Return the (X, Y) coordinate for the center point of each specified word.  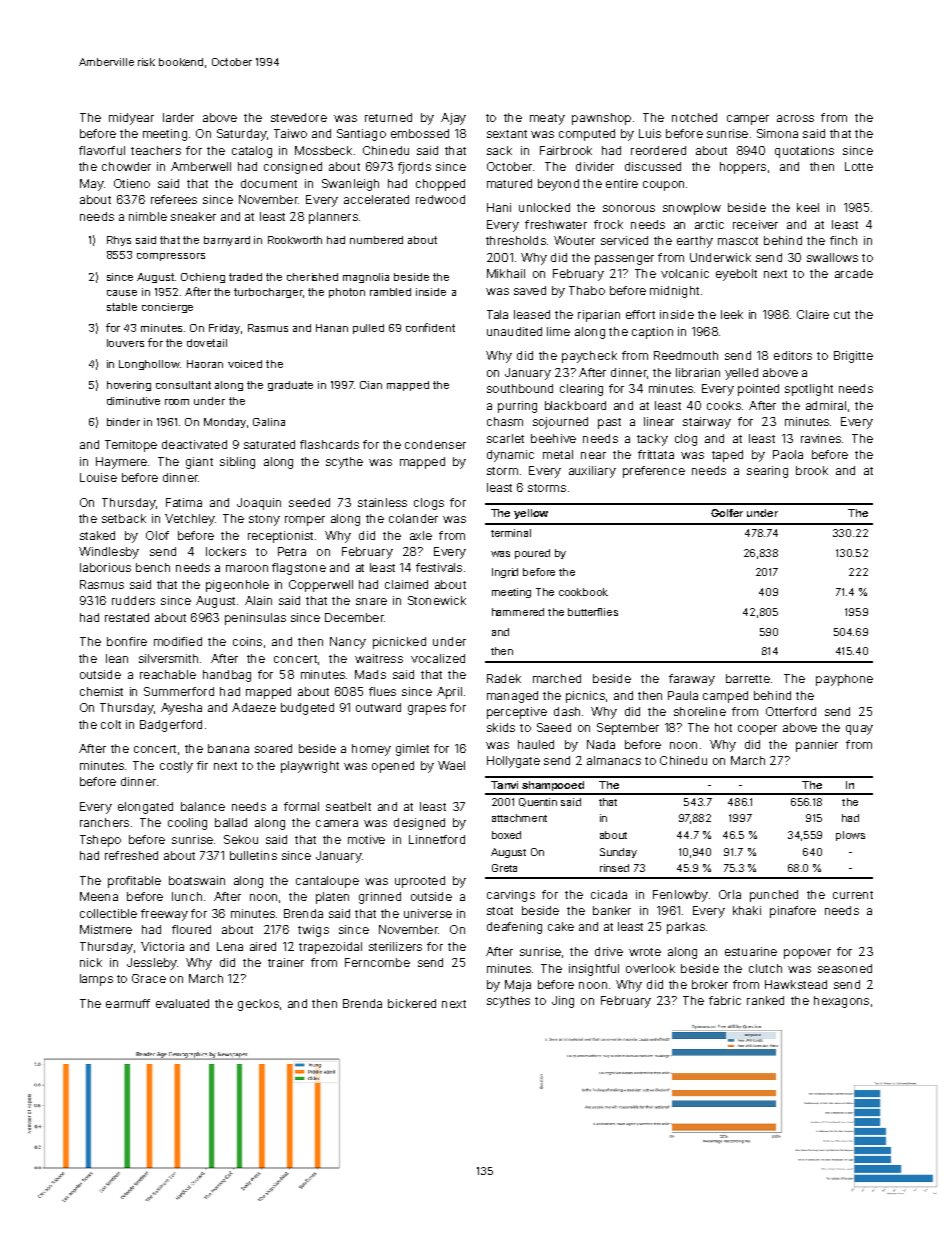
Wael (451, 765)
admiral (826, 405)
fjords (414, 168)
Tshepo (100, 841)
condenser (435, 444)
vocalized (438, 658)
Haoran (205, 364)
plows (850, 836)
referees (174, 199)
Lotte (859, 166)
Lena (230, 946)
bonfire (127, 641)
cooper (757, 730)
